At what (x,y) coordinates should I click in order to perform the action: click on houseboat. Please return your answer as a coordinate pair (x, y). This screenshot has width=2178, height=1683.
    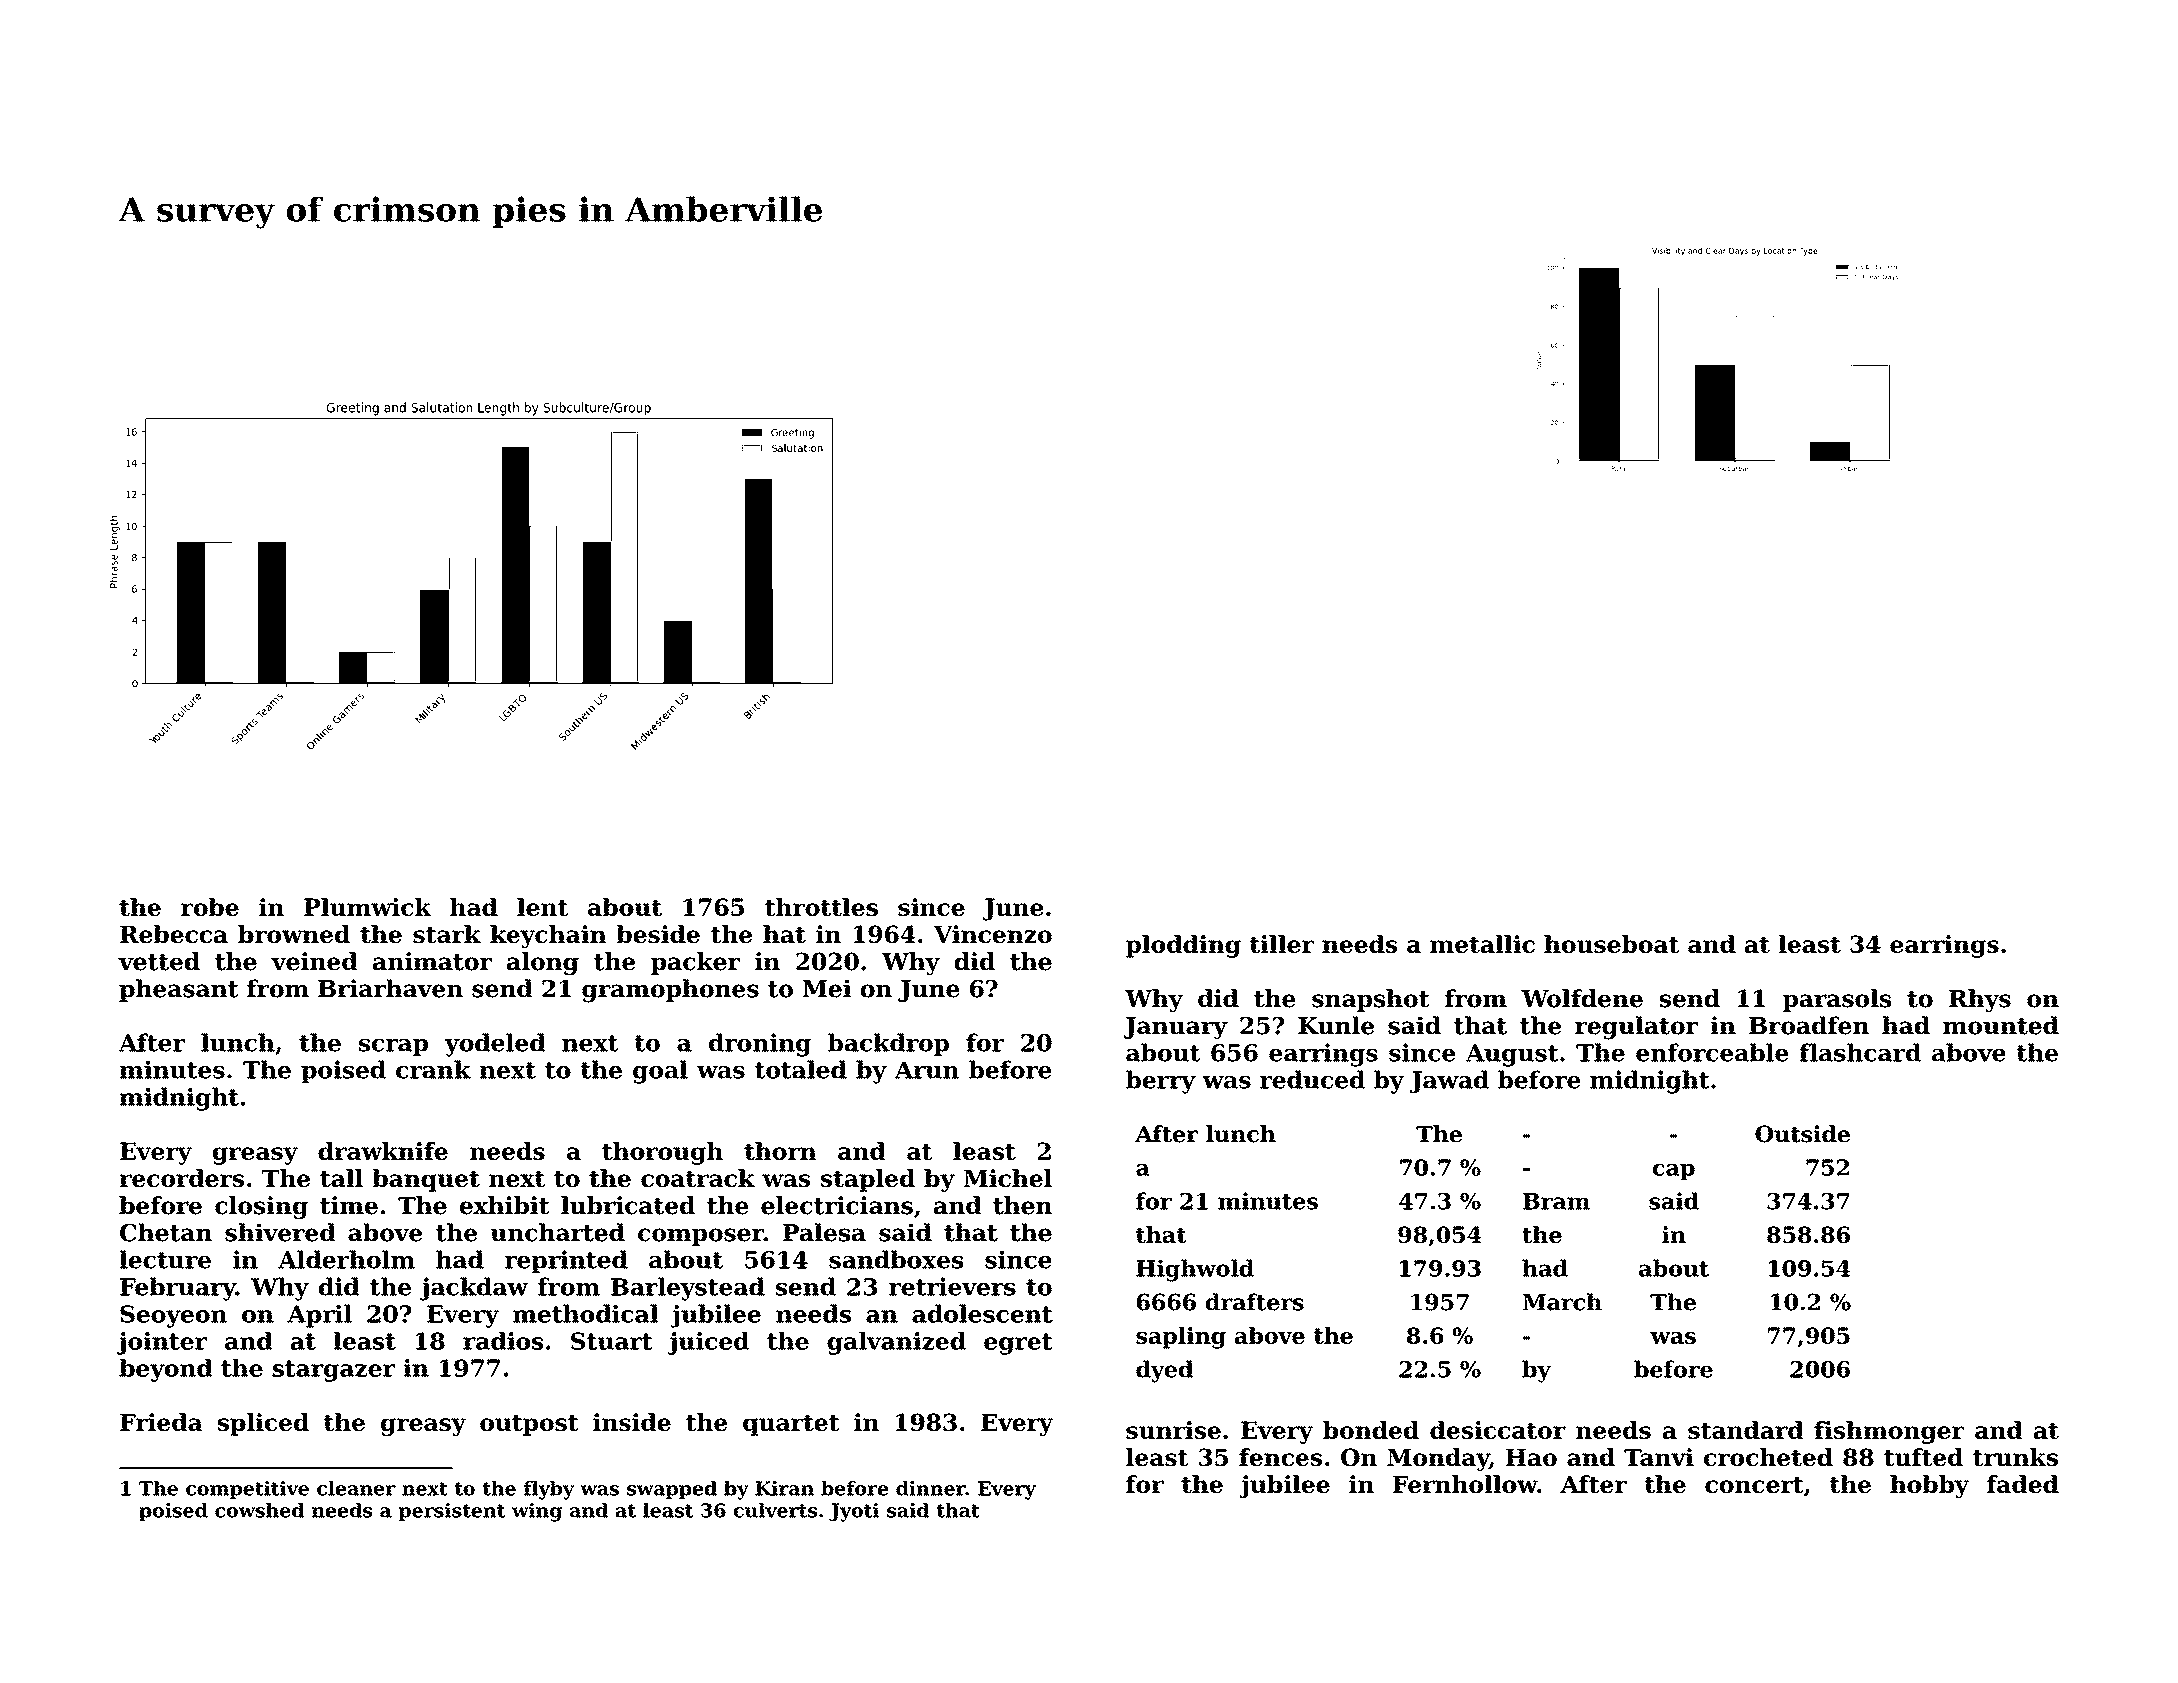
    Looking at the image, I should click on (1611, 944).
